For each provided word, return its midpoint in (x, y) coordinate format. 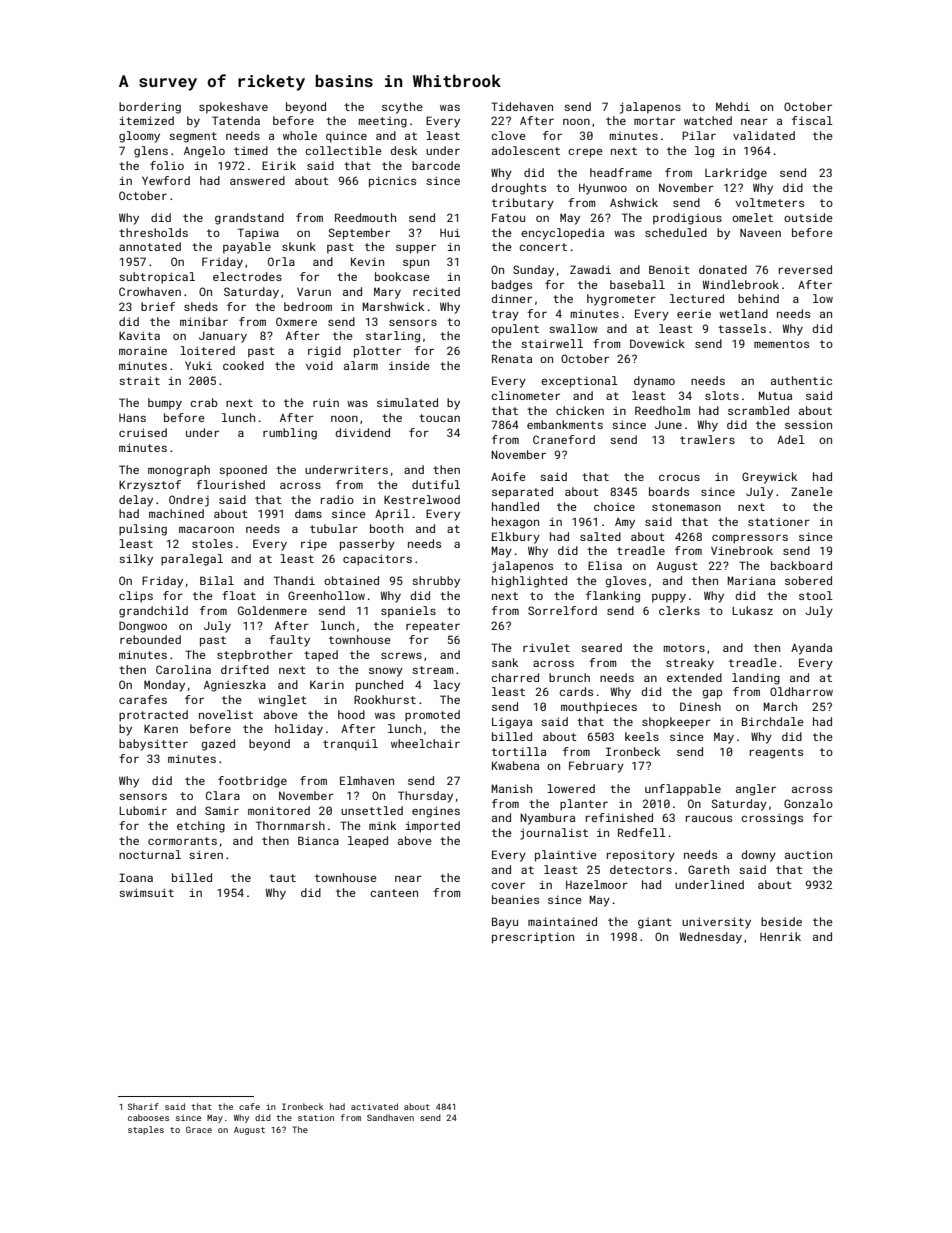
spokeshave (233, 108)
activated (374, 1106)
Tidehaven (522, 106)
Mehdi (733, 106)
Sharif (143, 1106)
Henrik (780, 936)
